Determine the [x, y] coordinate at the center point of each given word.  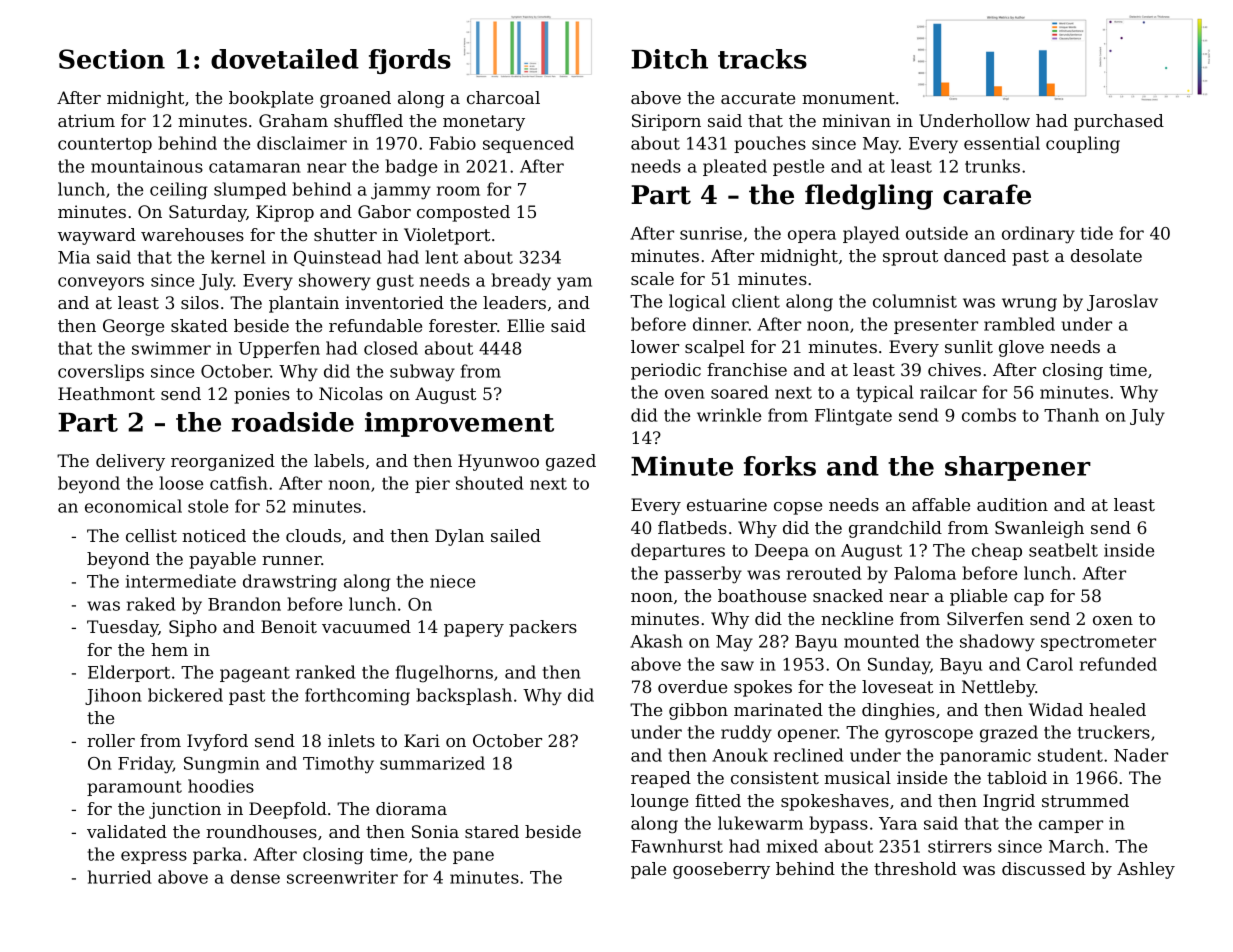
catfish [239, 483]
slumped [250, 190]
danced [975, 255]
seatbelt [1063, 550]
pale [648, 870]
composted [463, 213]
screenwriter [342, 877]
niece [452, 581]
